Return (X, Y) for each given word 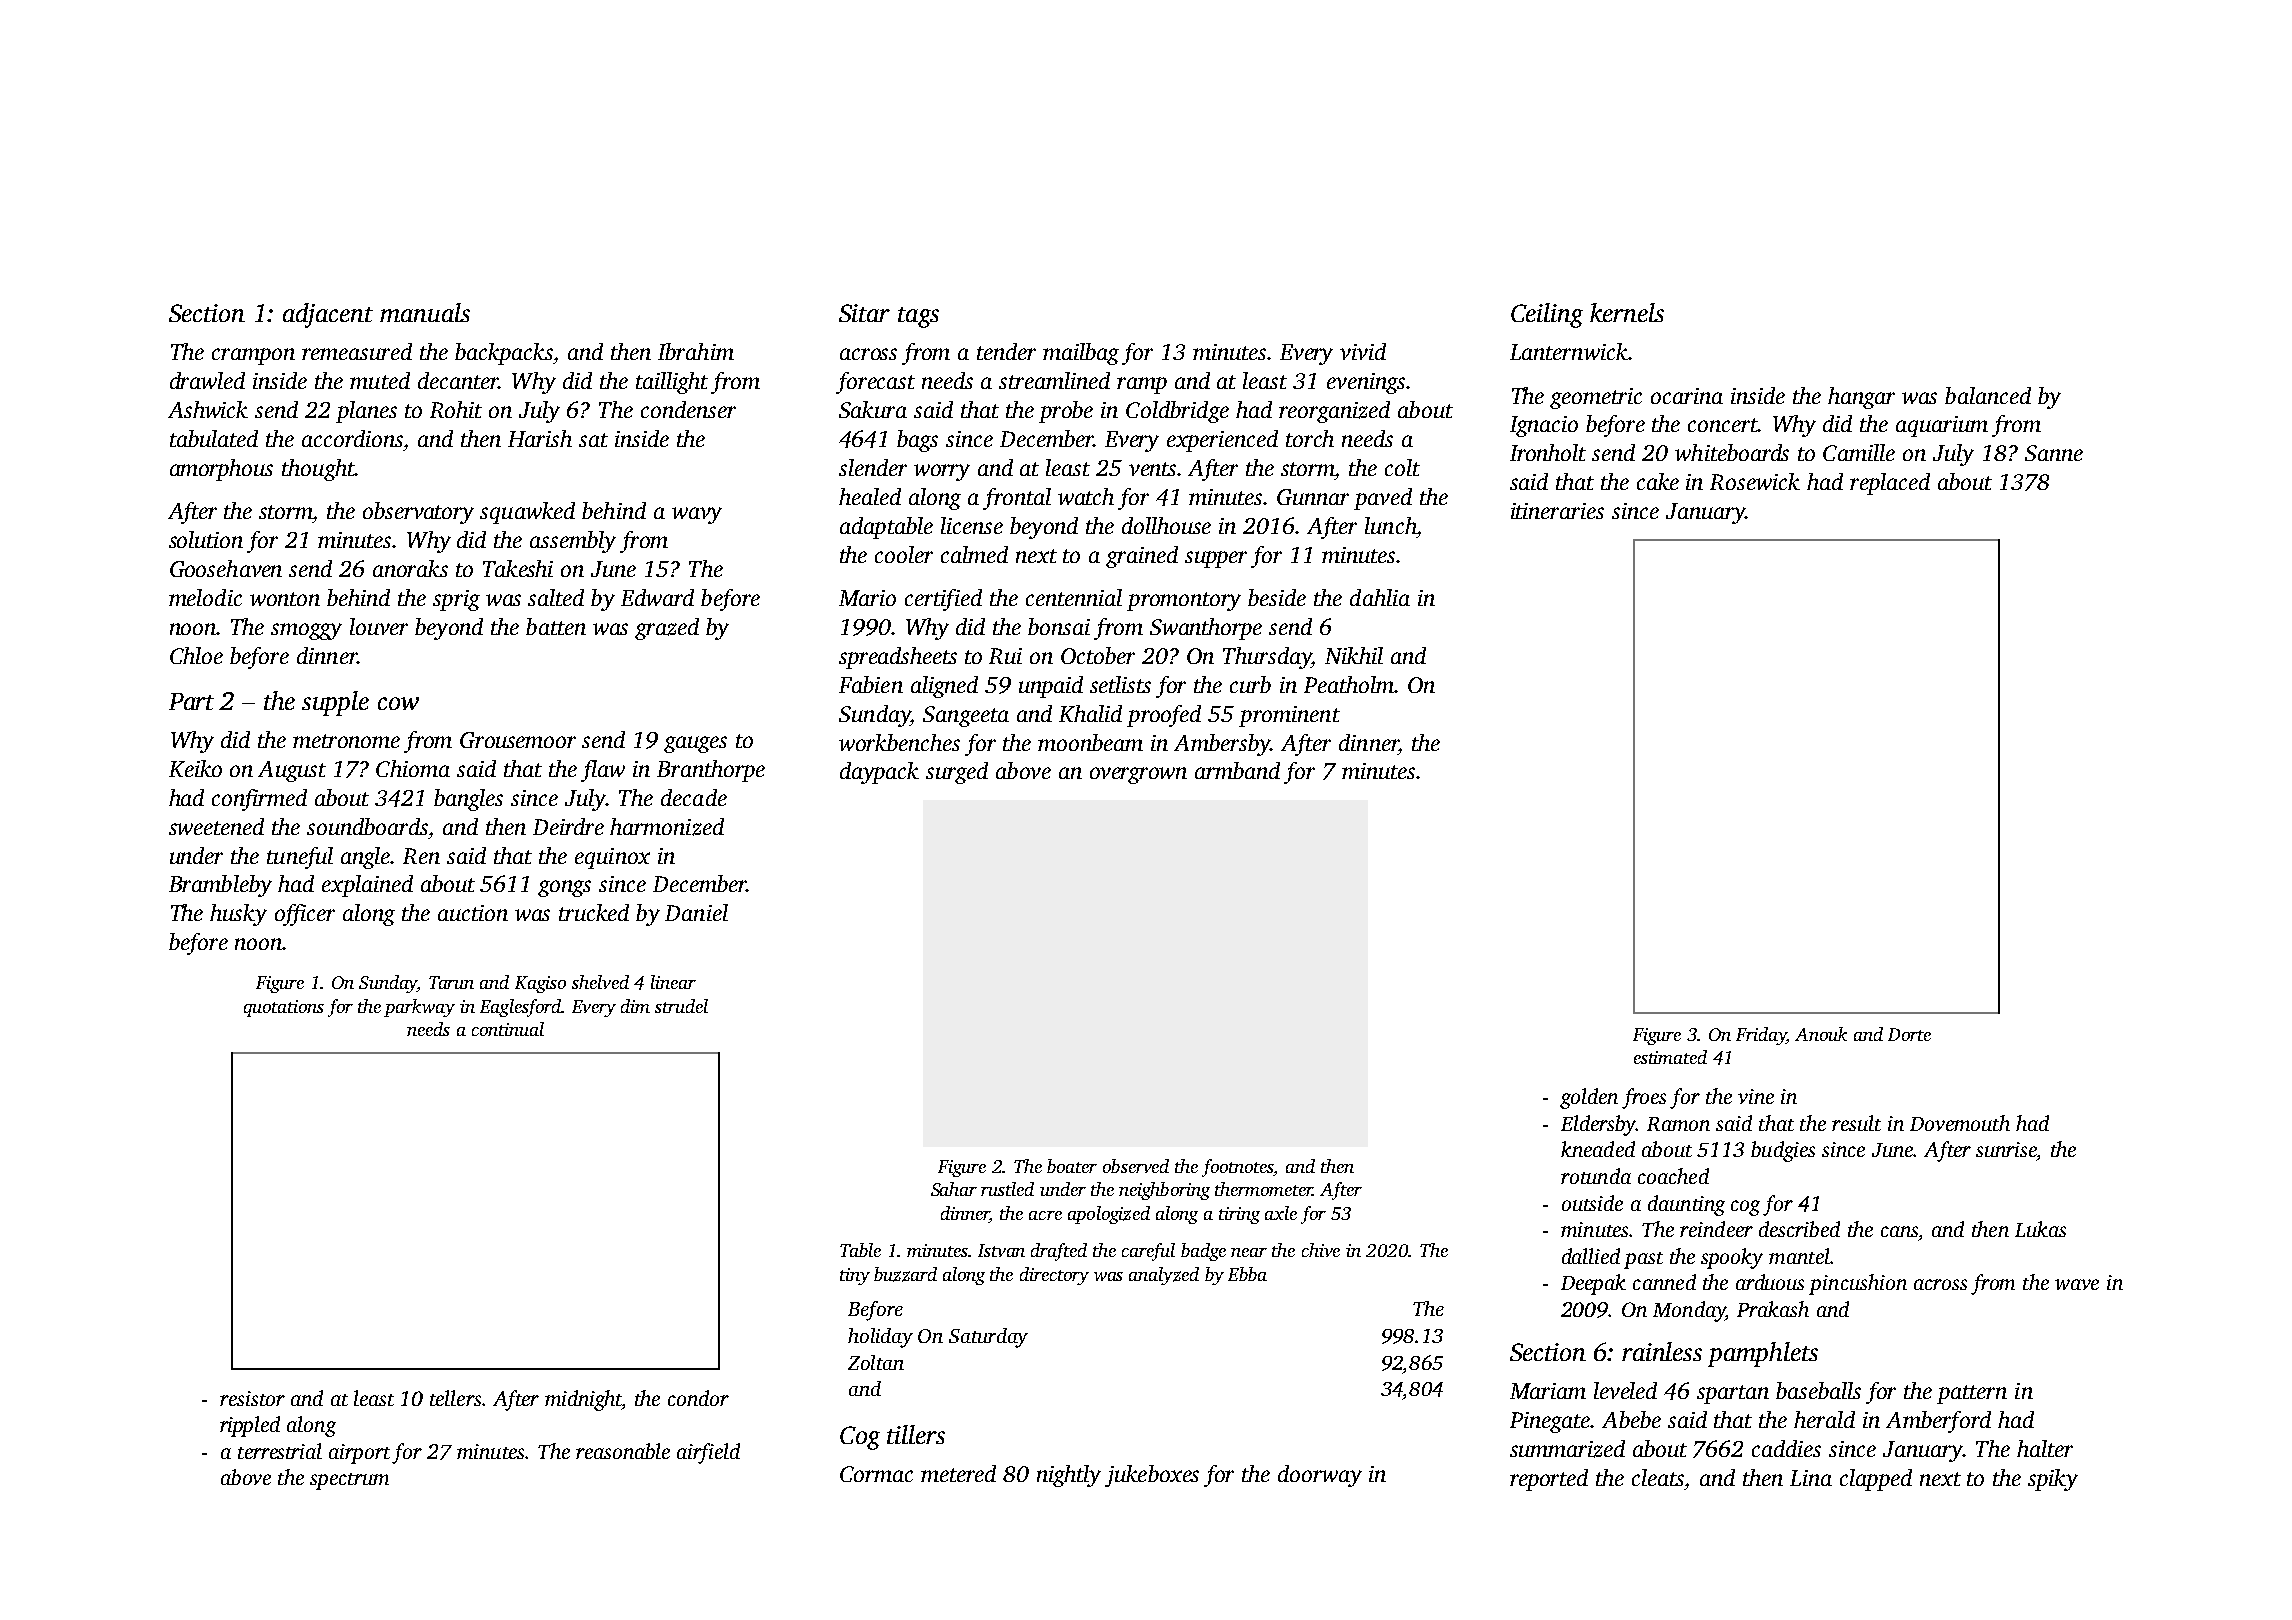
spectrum (349, 1481)
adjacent (328, 315)
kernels (1627, 312)
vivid (1363, 351)
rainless (1662, 1351)
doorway (1320, 1476)
